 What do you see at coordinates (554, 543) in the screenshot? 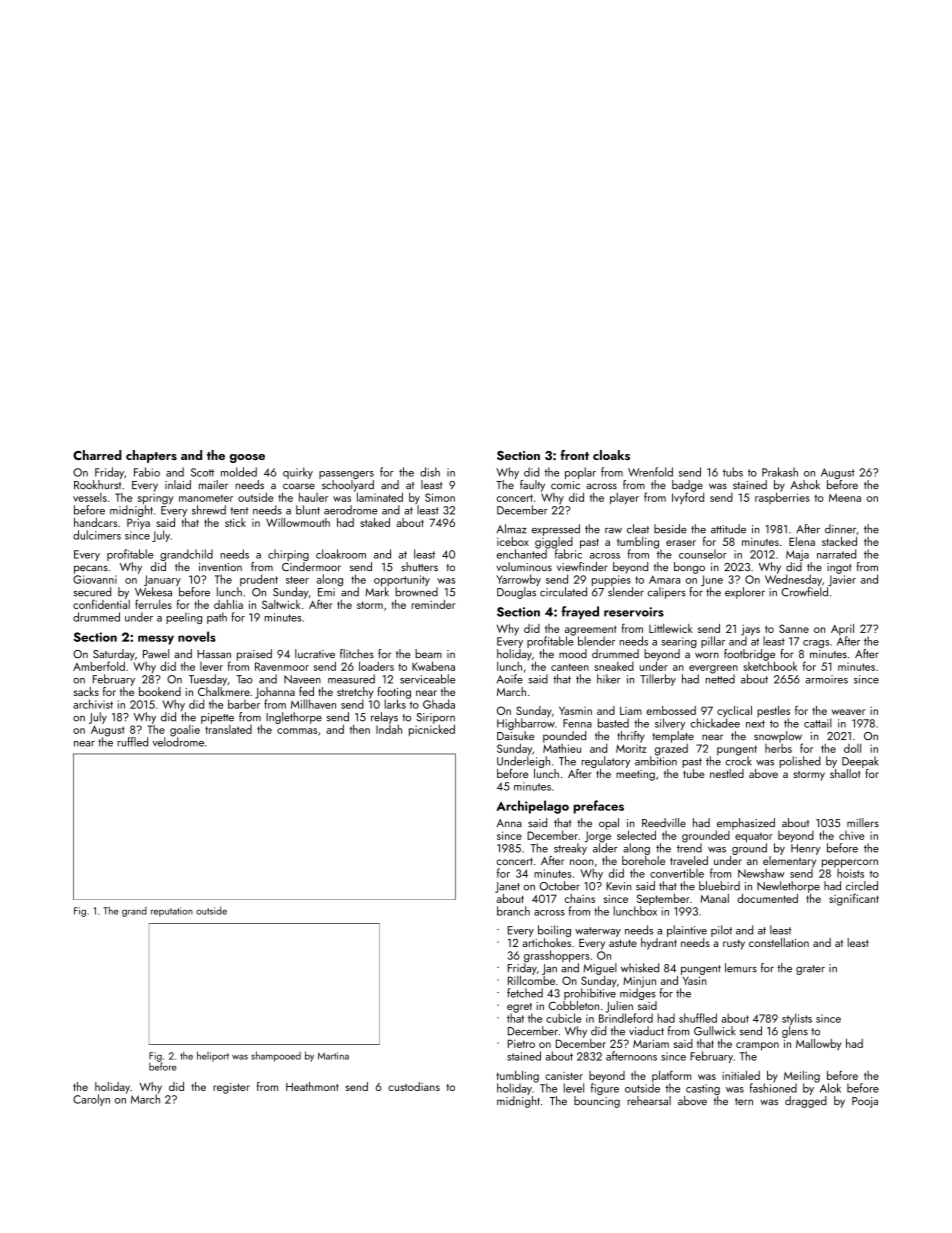
I see `giggled` at bounding box center [554, 543].
